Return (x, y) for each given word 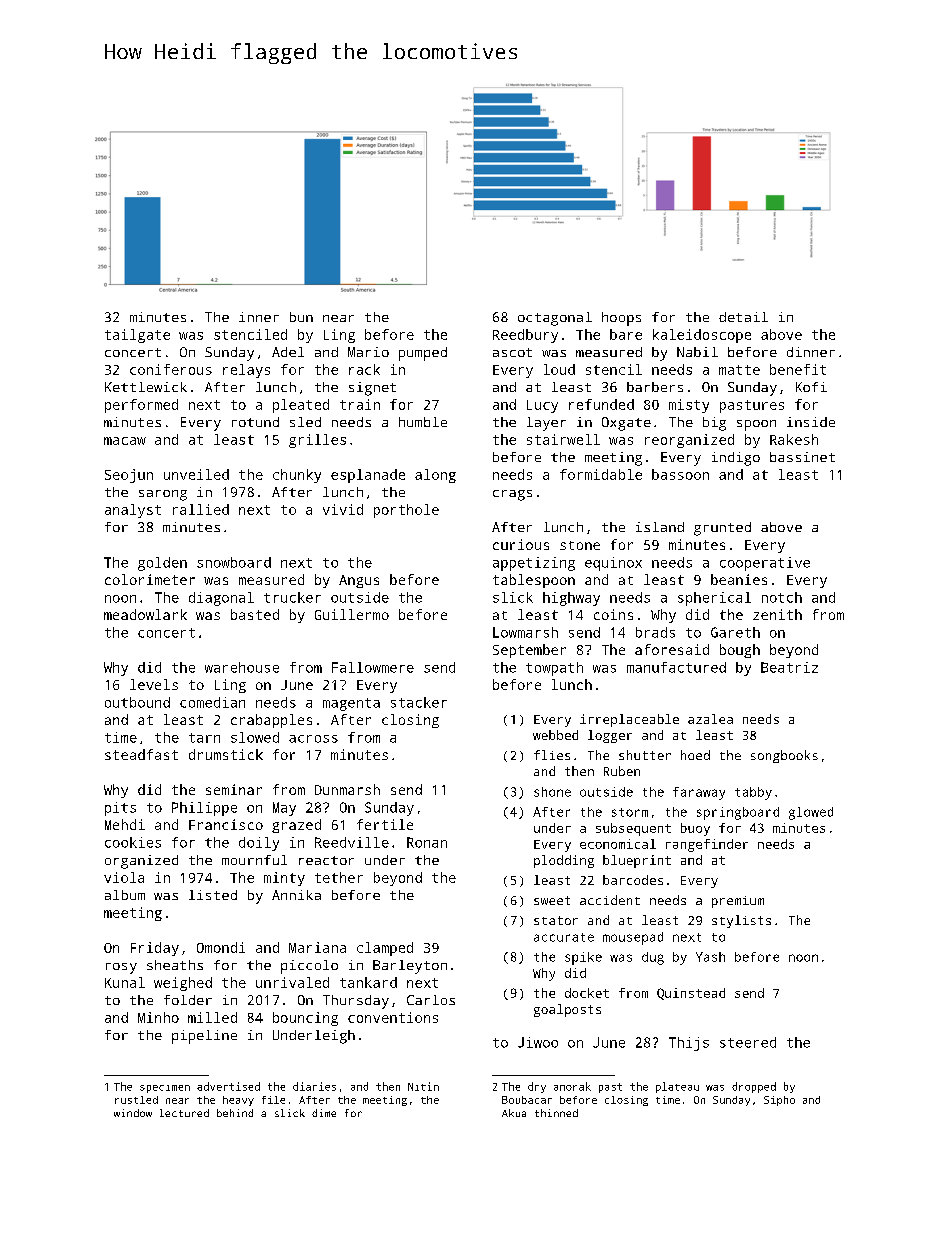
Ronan (427, 842)
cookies (133, 842)
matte (739, 370)
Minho (158, 1017)
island (660, 527)
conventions (393, 1017)
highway (571, 599)
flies (552, 755)
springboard (738, 813)
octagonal (555, 319)
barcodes (633, 880)
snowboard (234, 562)
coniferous (171, 369)
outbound (137, 702)
